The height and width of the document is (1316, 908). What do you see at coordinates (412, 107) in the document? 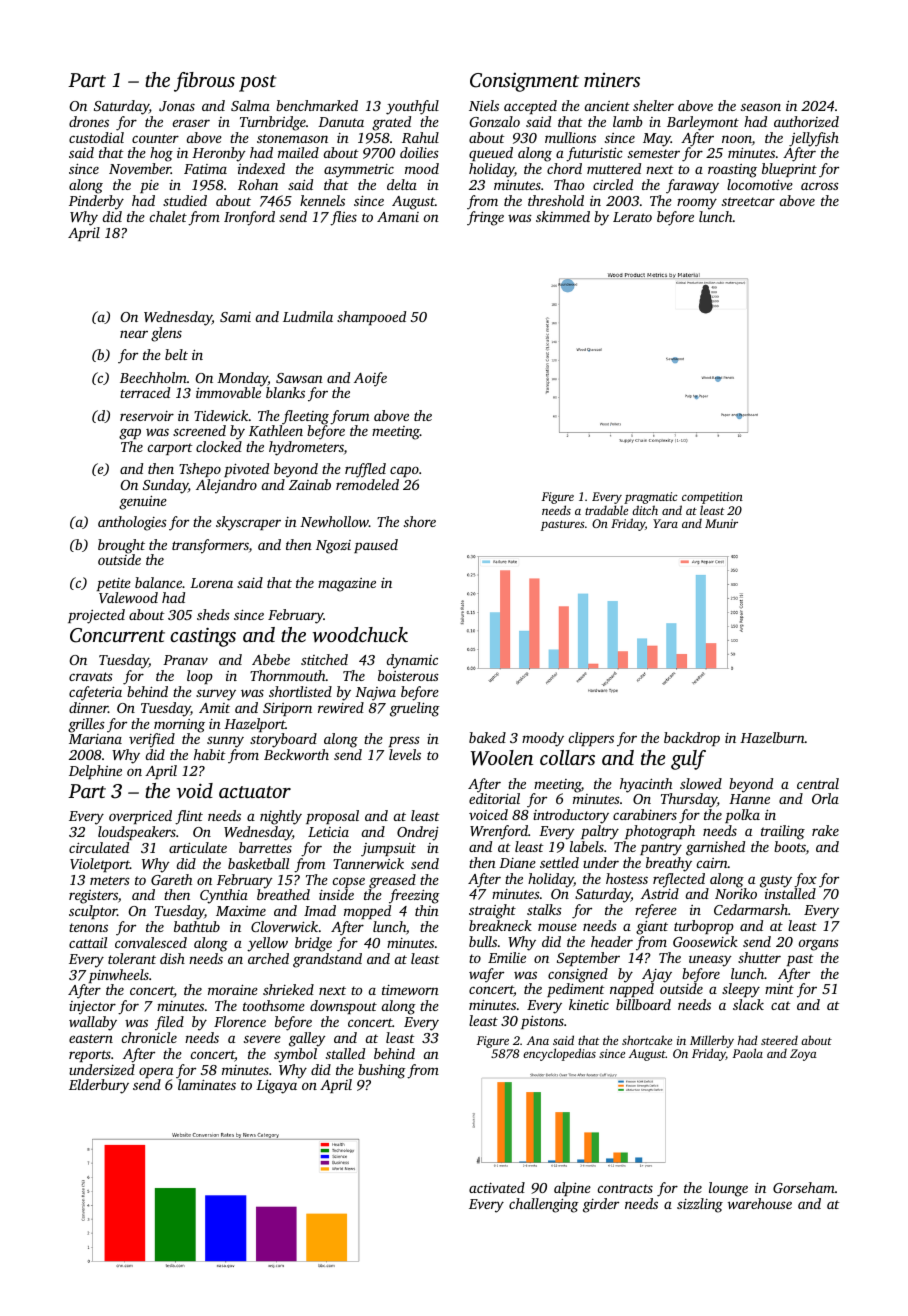
I see `youthful` at bounding box center [412, 107].
